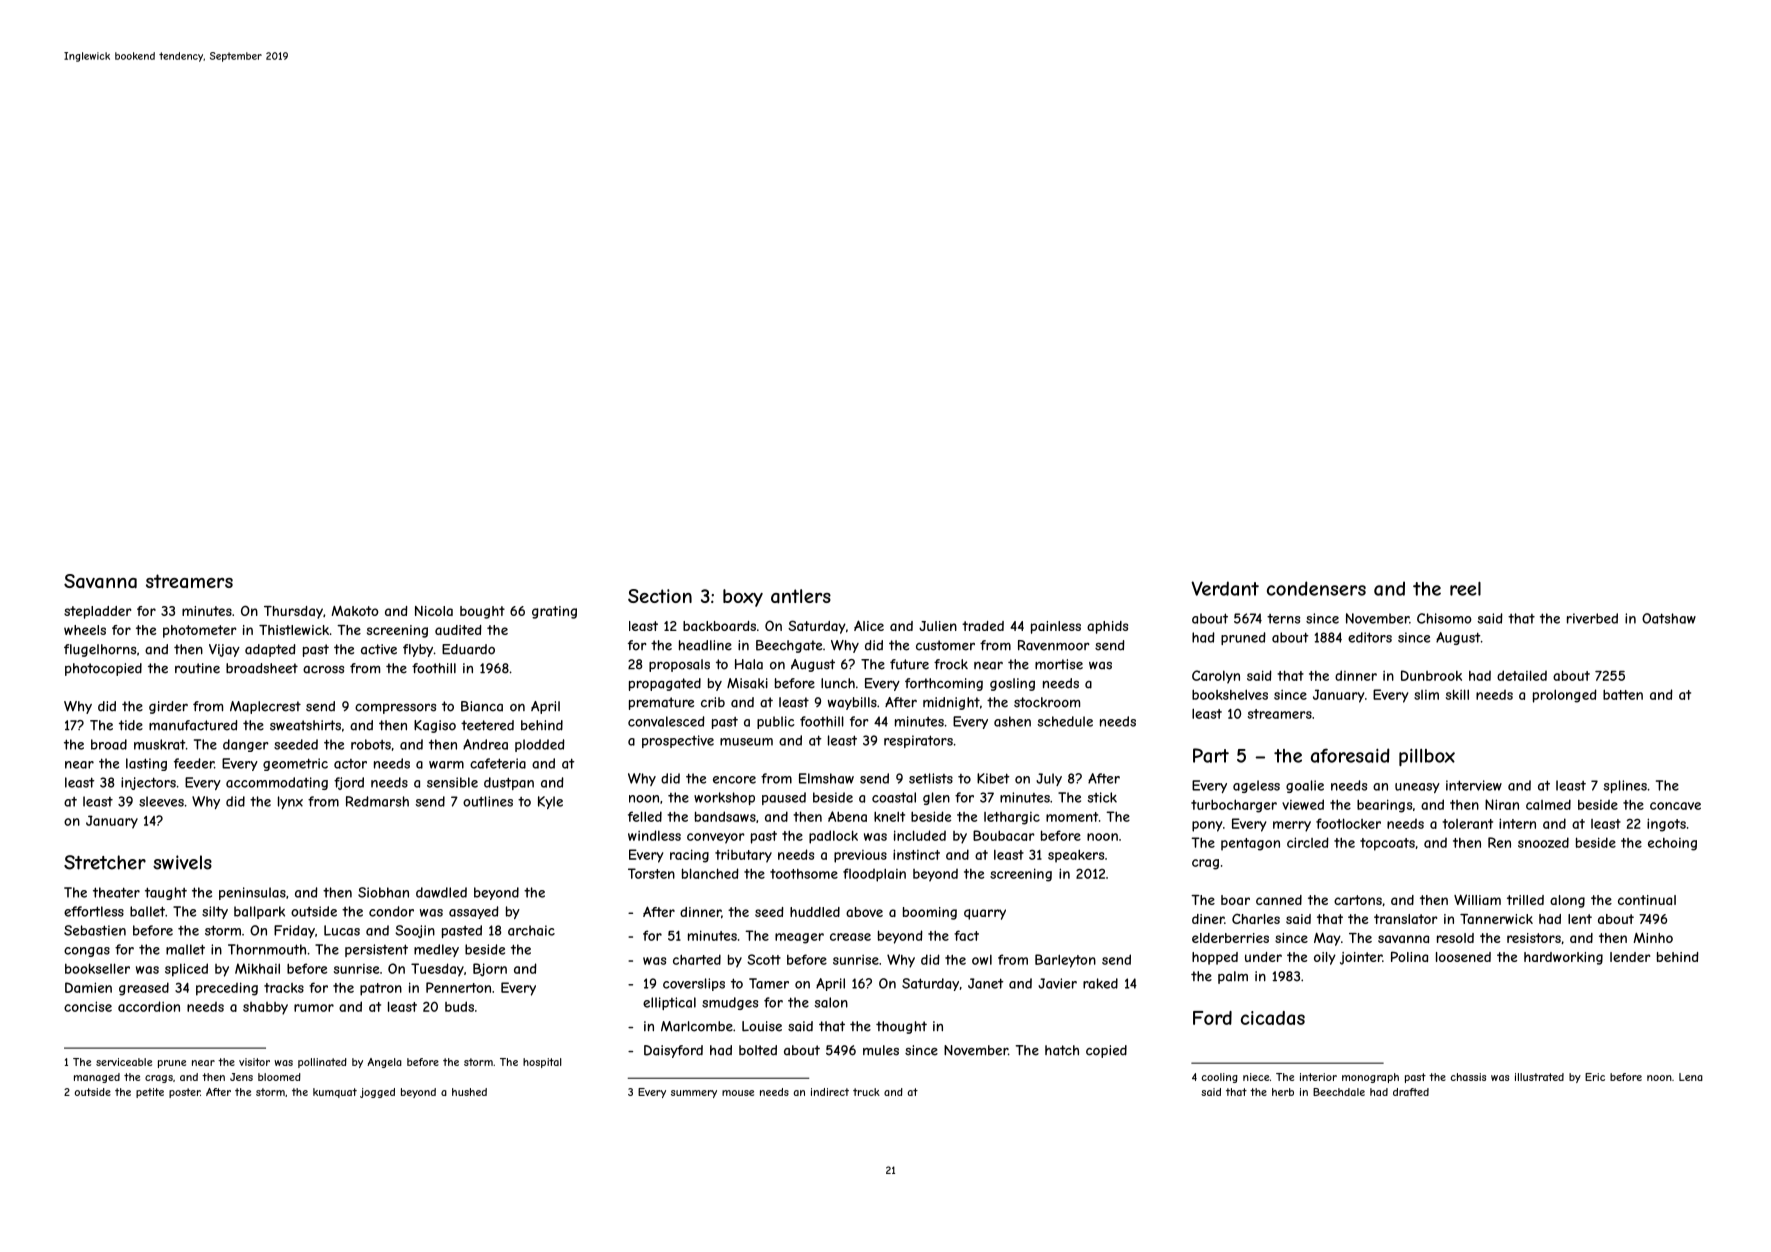 The width and height of the screenshot is (1771, 1252). I want to click on hushed, so click(469, 1092).
